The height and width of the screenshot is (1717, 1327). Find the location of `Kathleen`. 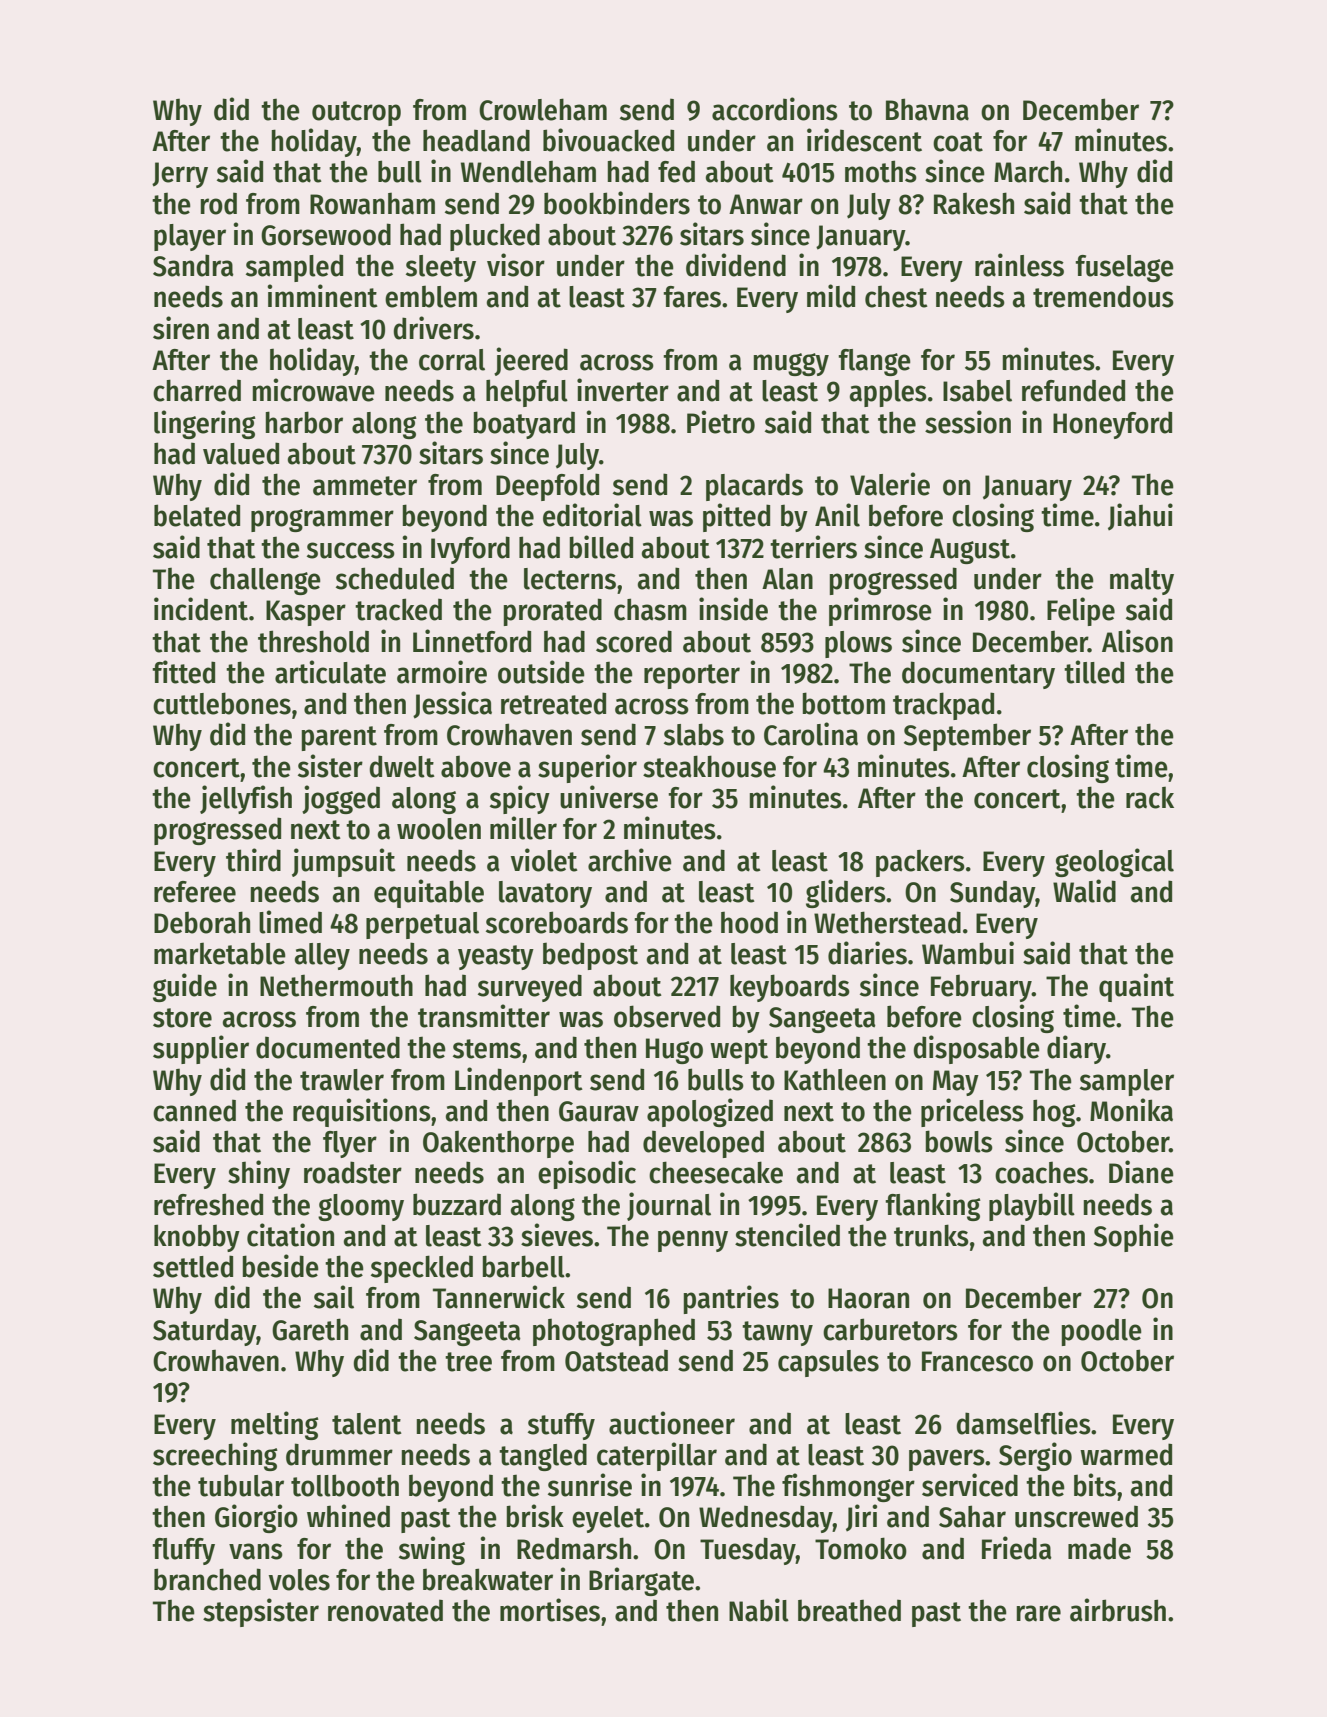

Kathleen is located at coordinates (835, 1079).
